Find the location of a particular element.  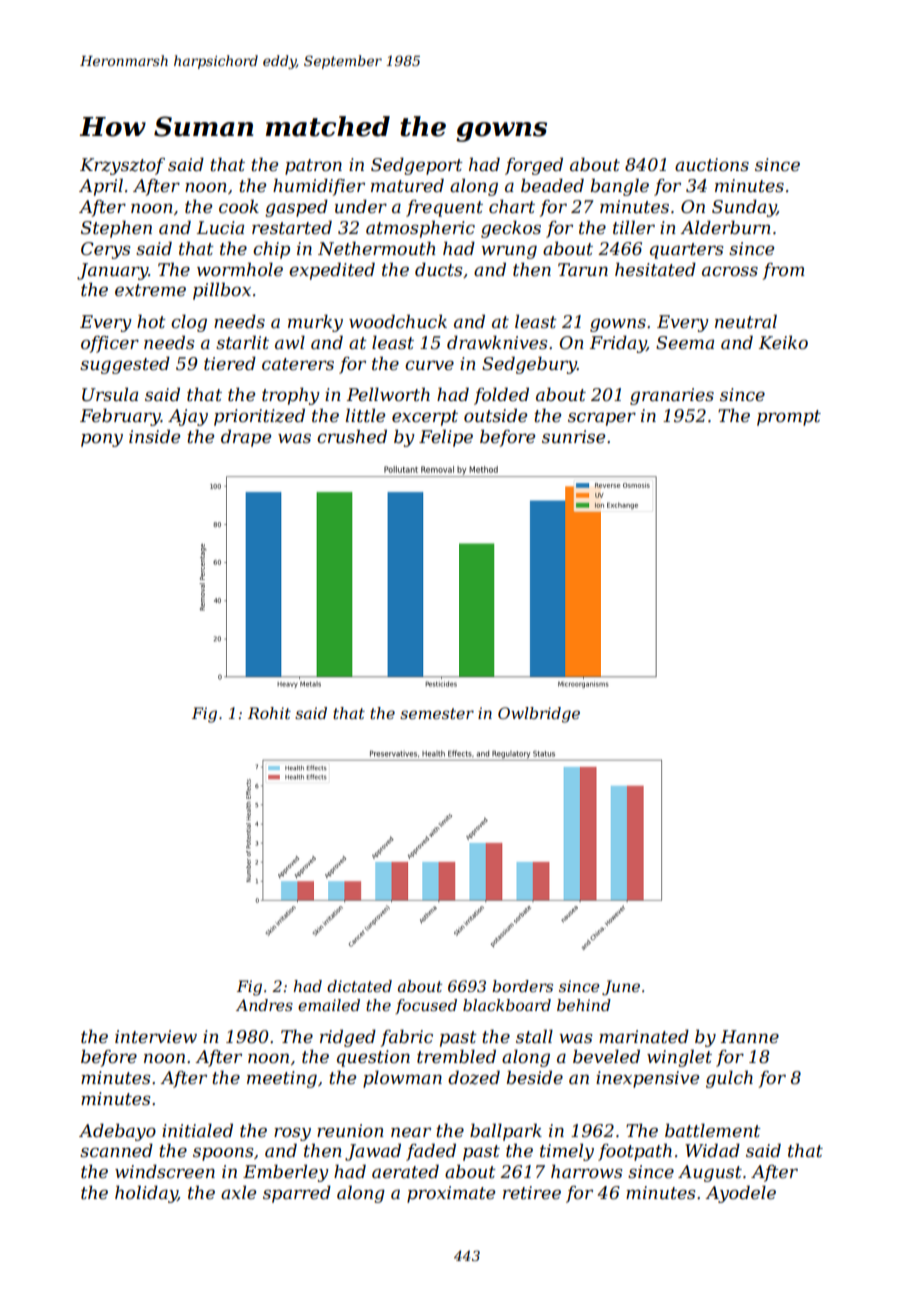

Tarun is located at coordinates (583, 269).
